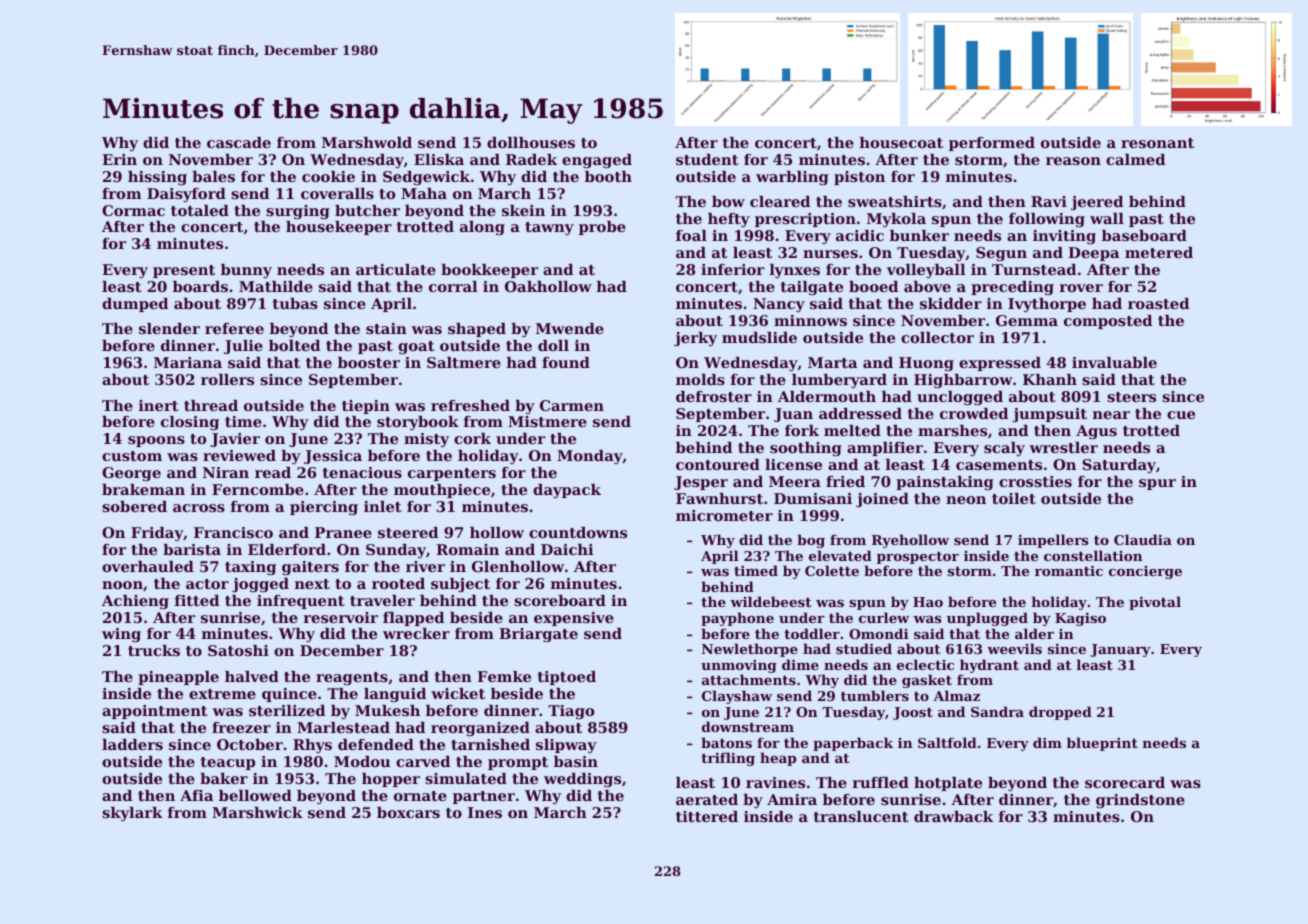 The height and width of the document is (924, 1308). Describe the element at coordinates (700, 379) in the document. I see `molds` at that location.
